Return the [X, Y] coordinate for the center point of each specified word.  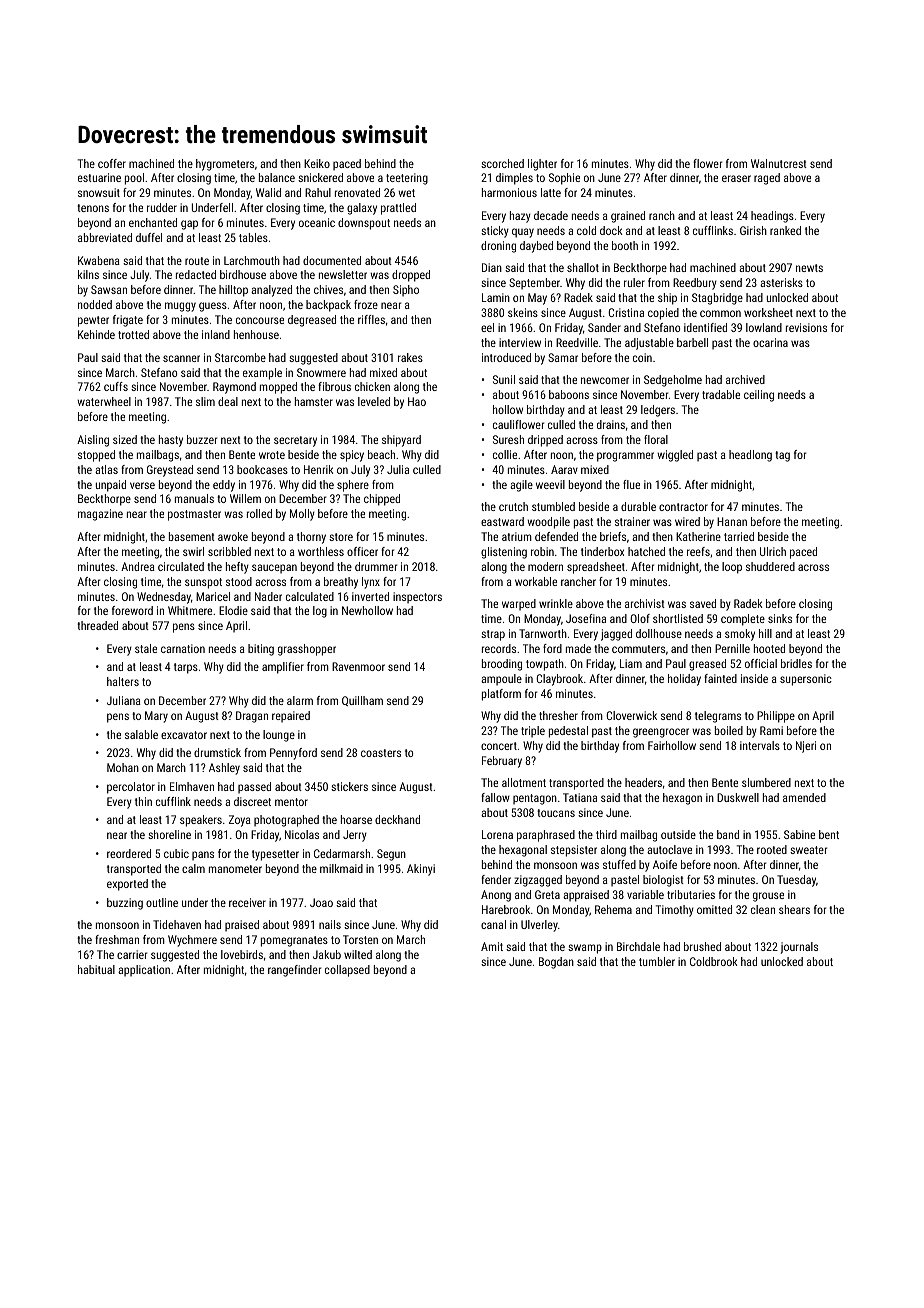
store [341, 537]
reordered [129, 853]
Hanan [732, 521]
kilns [88, 274]
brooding [502, 665]
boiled [729, 730]
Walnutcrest [779, 163]
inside [754, 678]
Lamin [496, 297]
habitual [96, 969]
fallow [495, 797]
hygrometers [225, 165]
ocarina [770, 342]
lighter [542, 165]
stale [146, 648]
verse [142, 485]
